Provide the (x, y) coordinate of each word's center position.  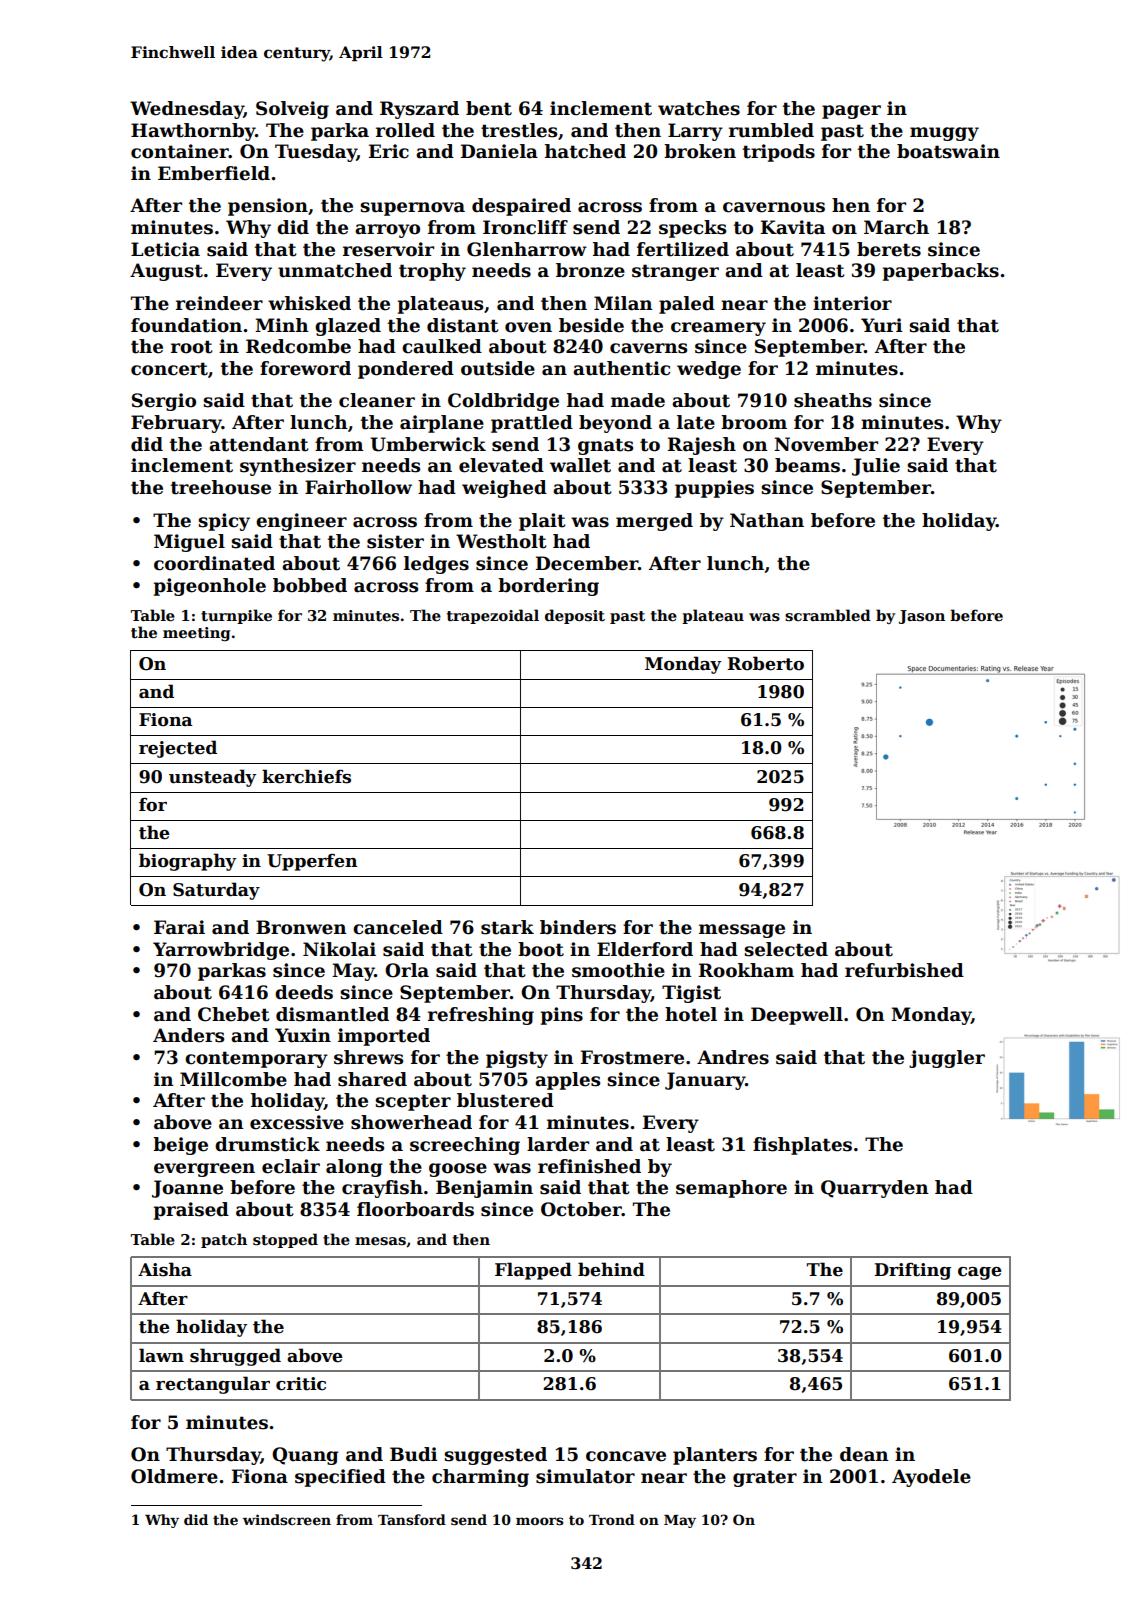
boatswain (948, 151)
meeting (196, 634)
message (742, 931)
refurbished (904, 970)
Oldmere (174, 1476)
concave (626, 1456)
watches (699, 108)
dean (864, 1454)
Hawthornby (193, 132)
